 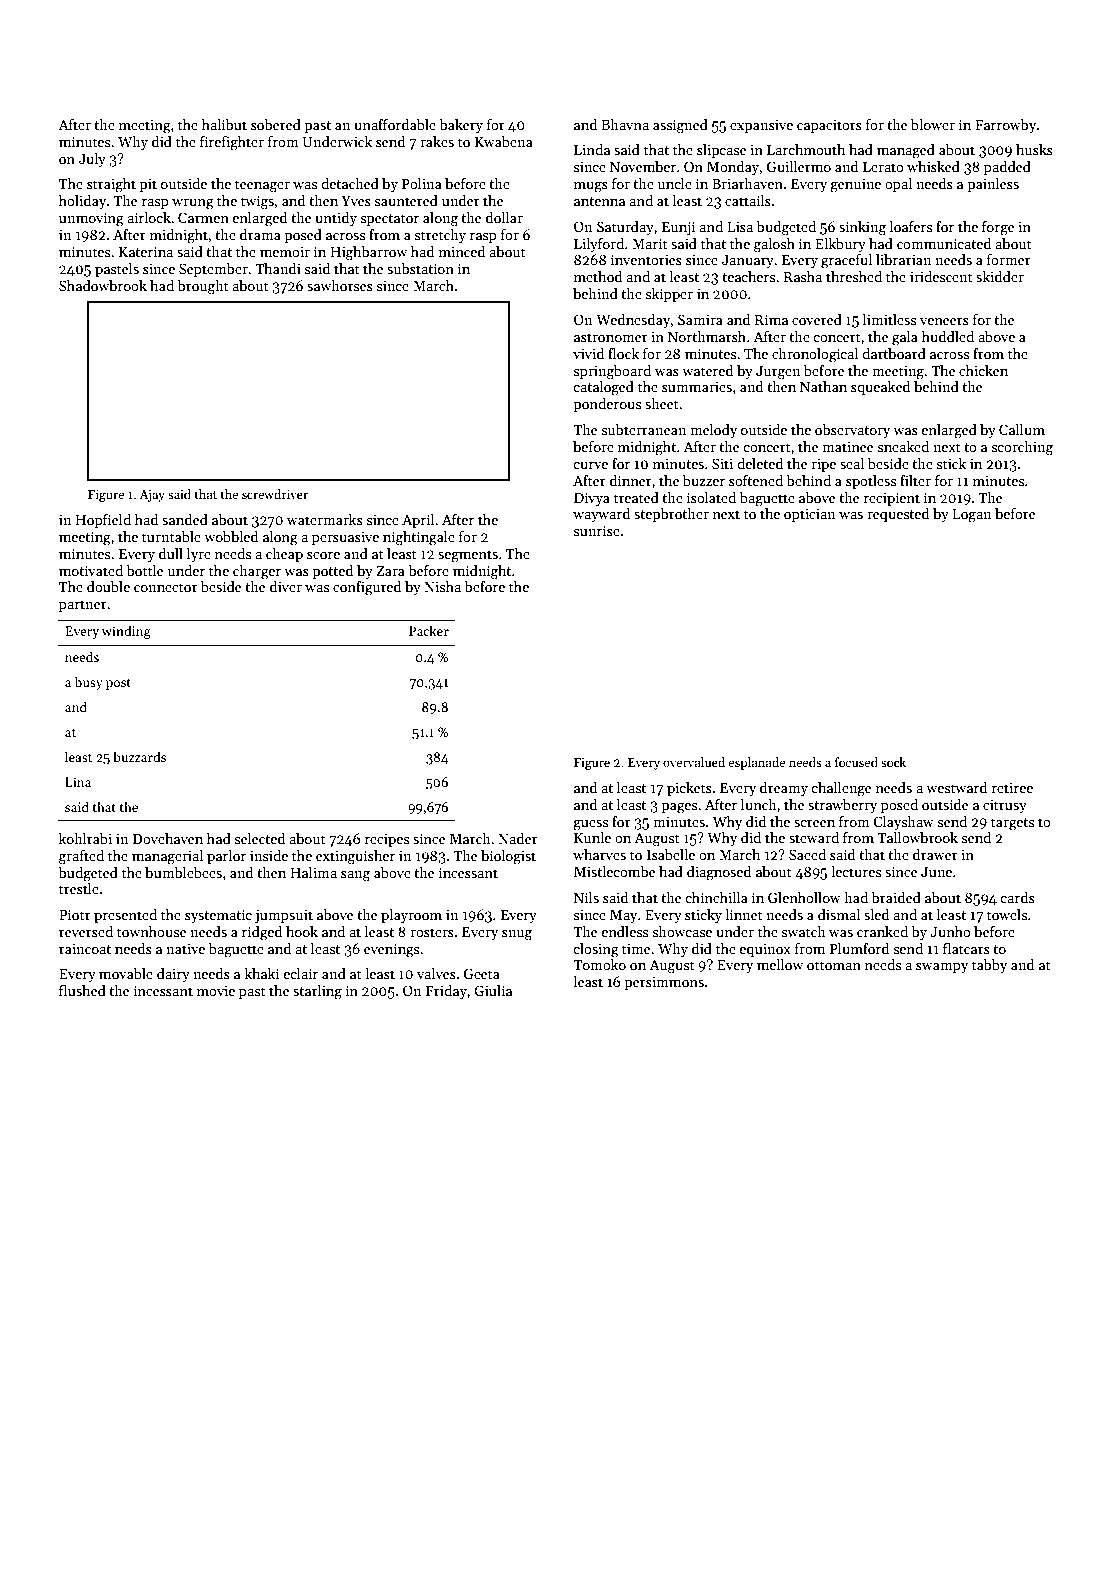 What do you see at coordinates (592, 149) in the document?
I see `Linda` at bounding box center [592, 149].
